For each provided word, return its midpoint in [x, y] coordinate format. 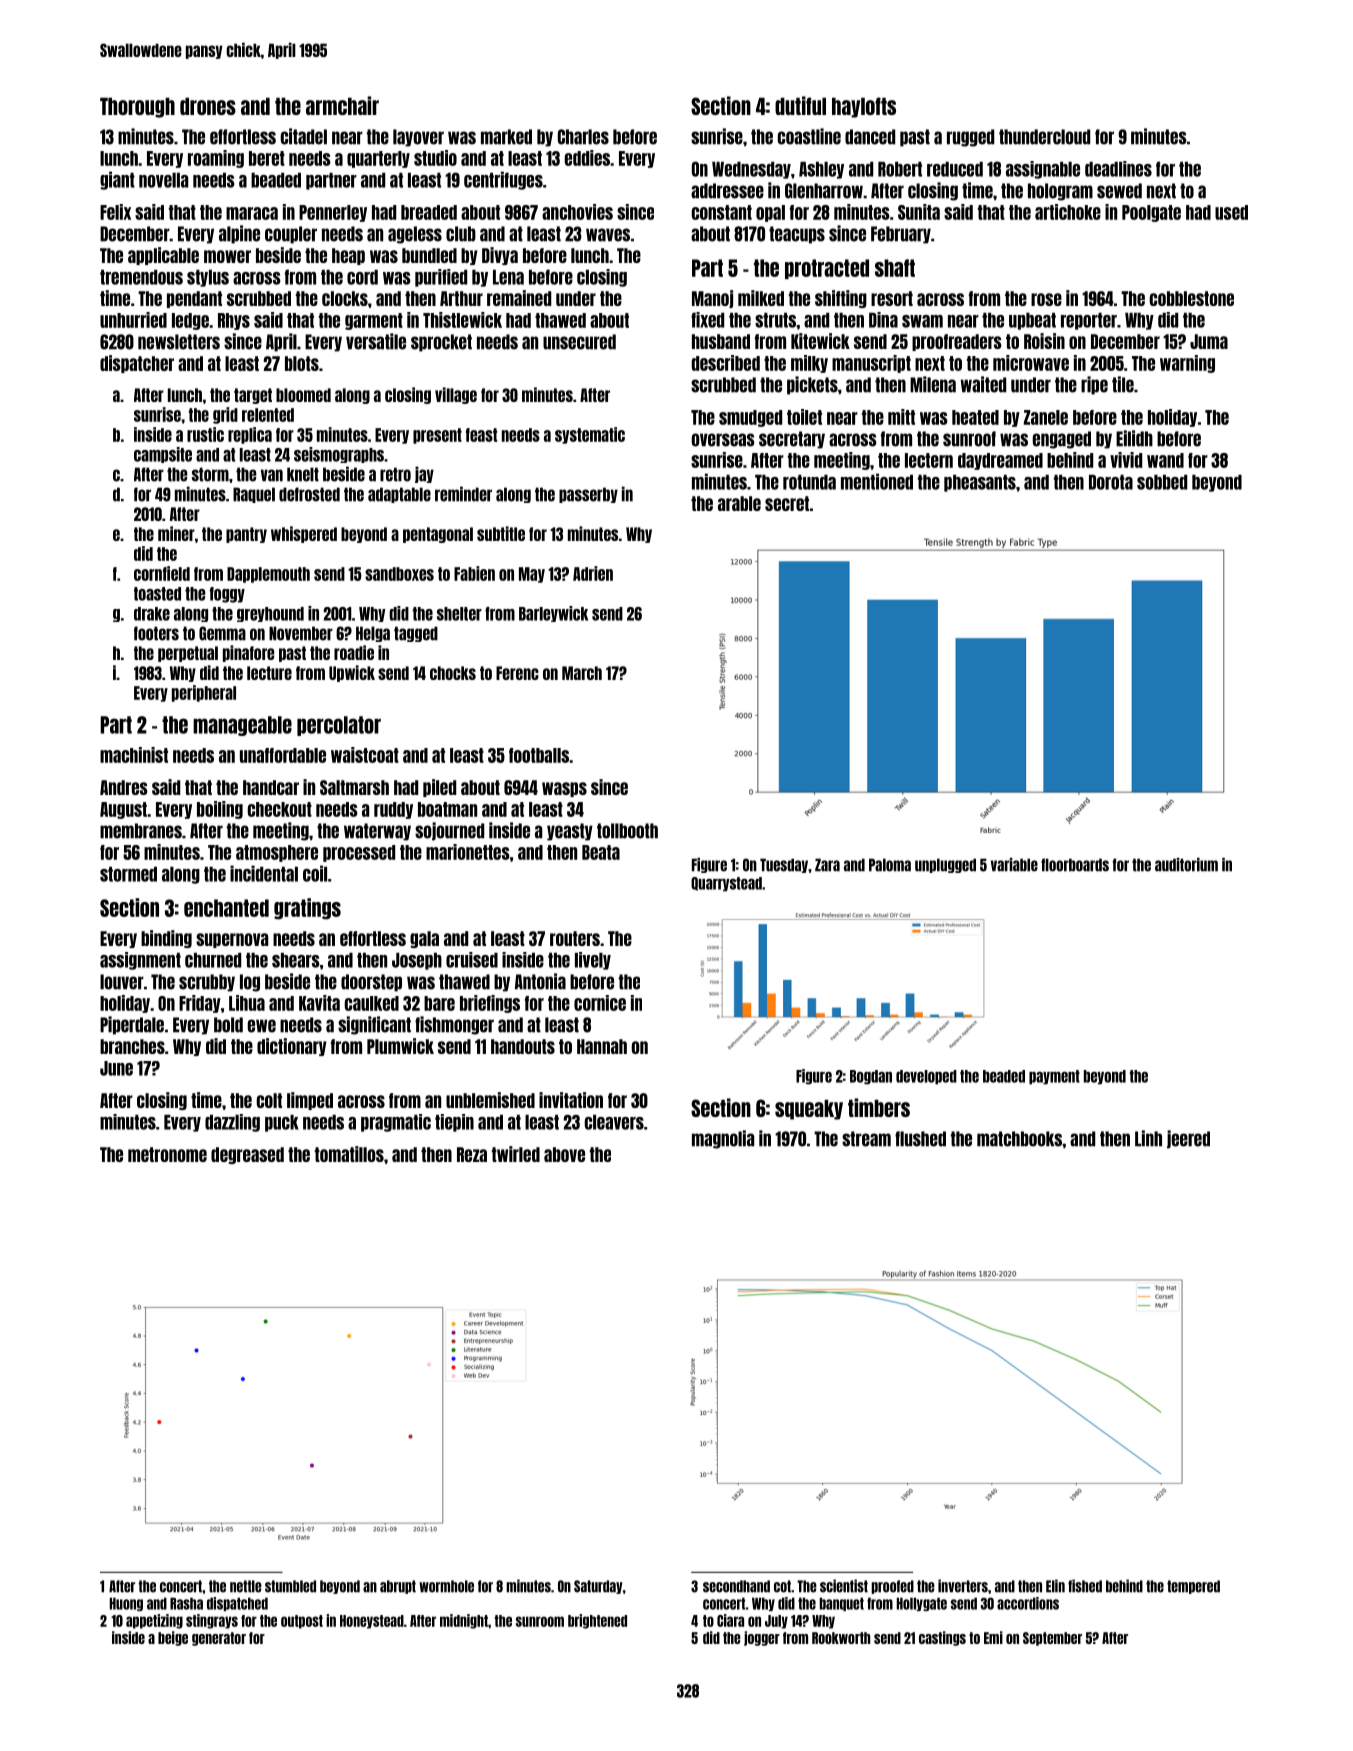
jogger [762, 1638]
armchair [342, 105]
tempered [1193, 1587]
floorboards [1075, 865]
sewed [1119, 191]
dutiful [800, 105]
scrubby [207, 983]
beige [173, 1638]
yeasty [570, 832]
